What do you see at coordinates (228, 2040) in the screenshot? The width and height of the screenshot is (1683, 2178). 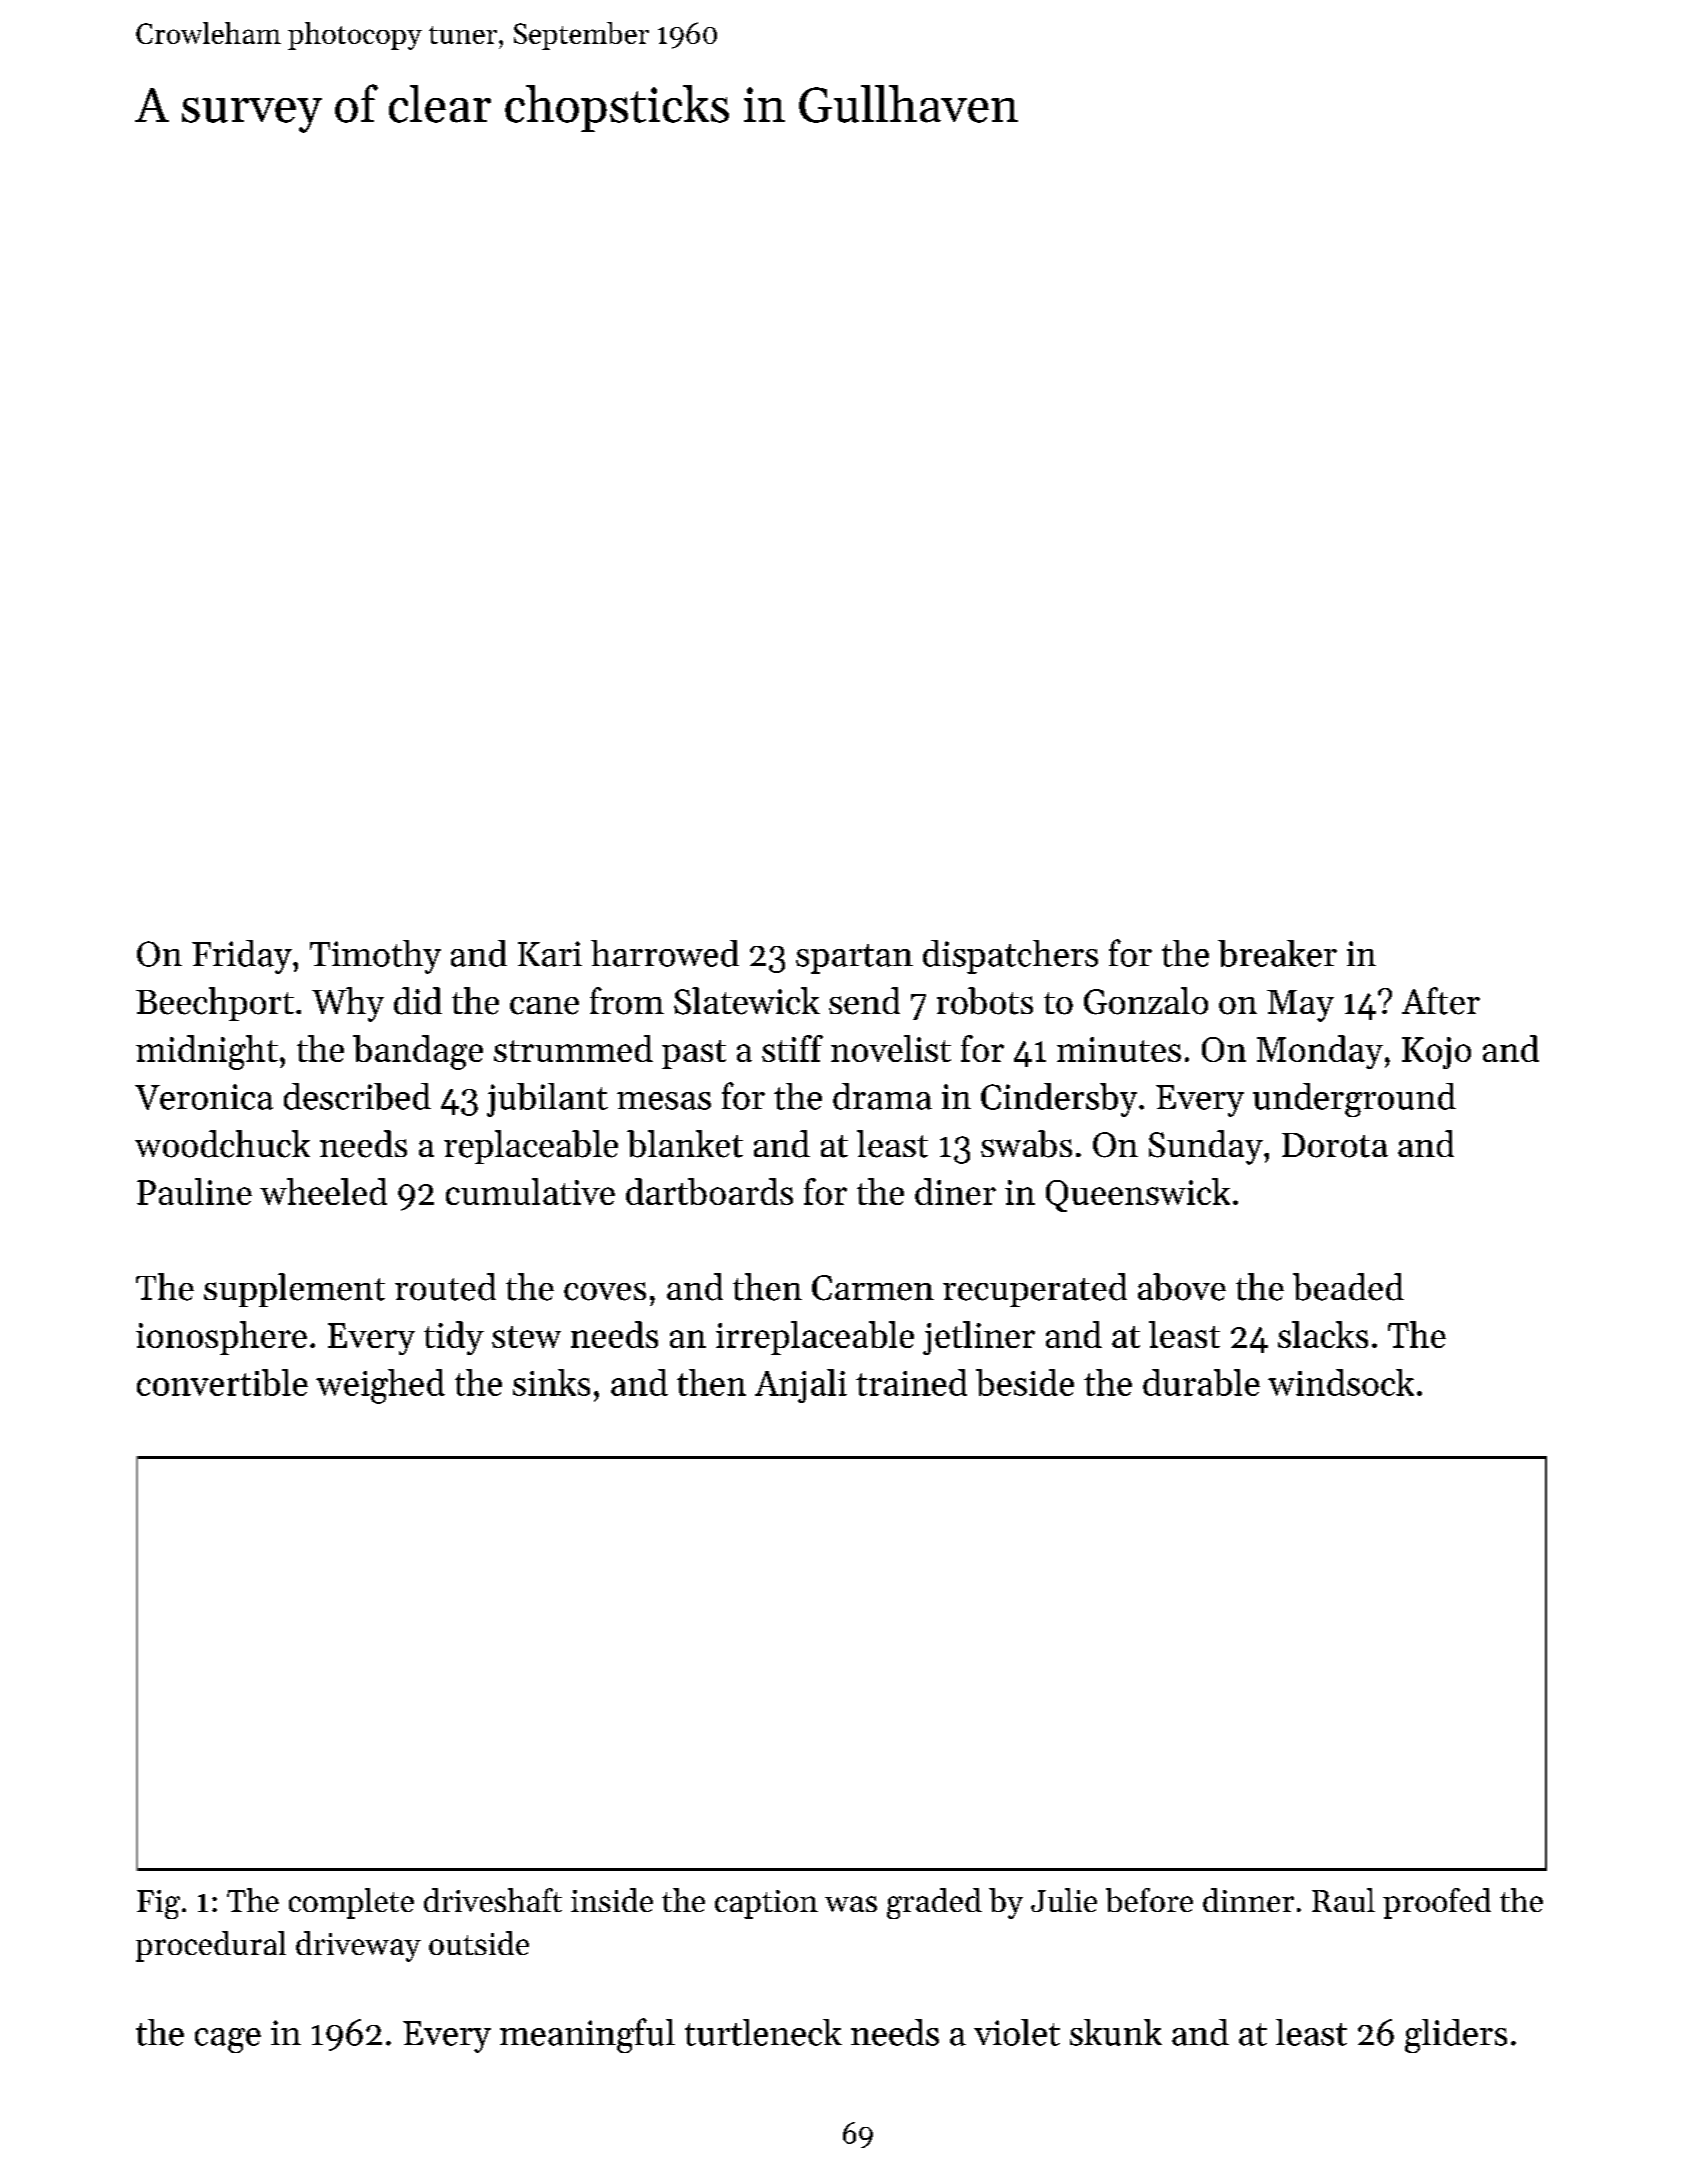 I see `cage` at bounding box center [228, 2040].
